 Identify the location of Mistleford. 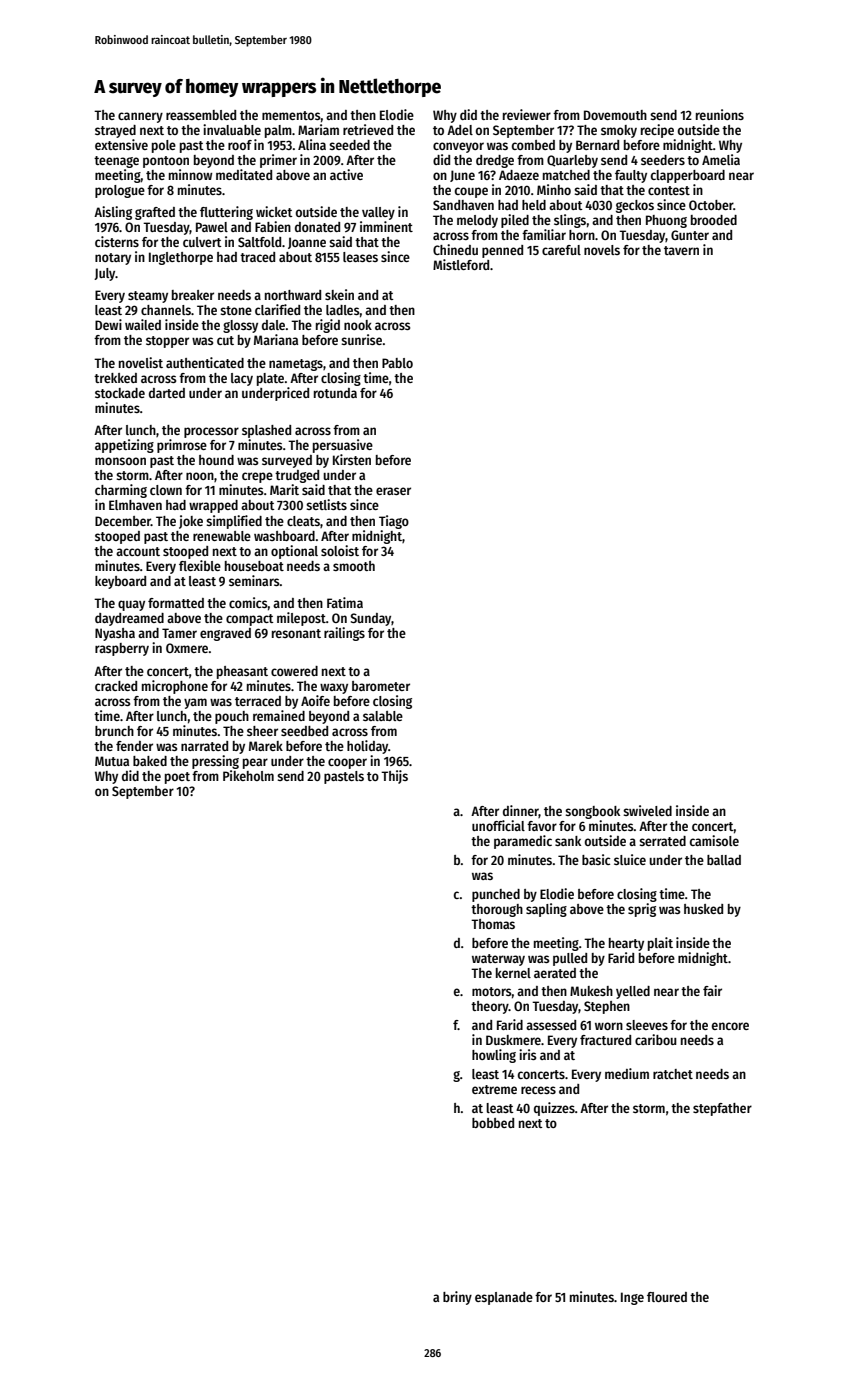
(461, 264).
